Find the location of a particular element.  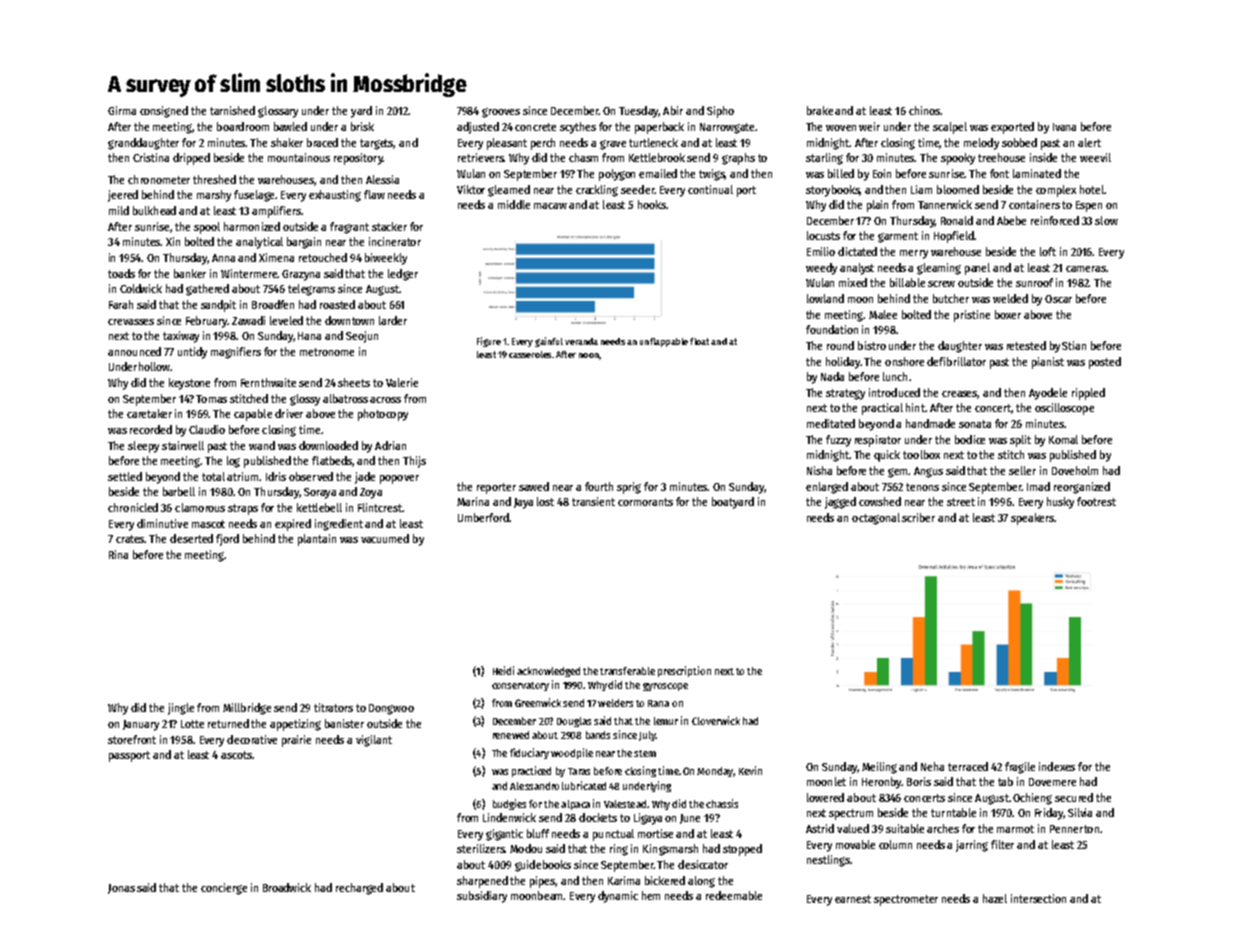

Girma is located at coordinates (122, 110).
